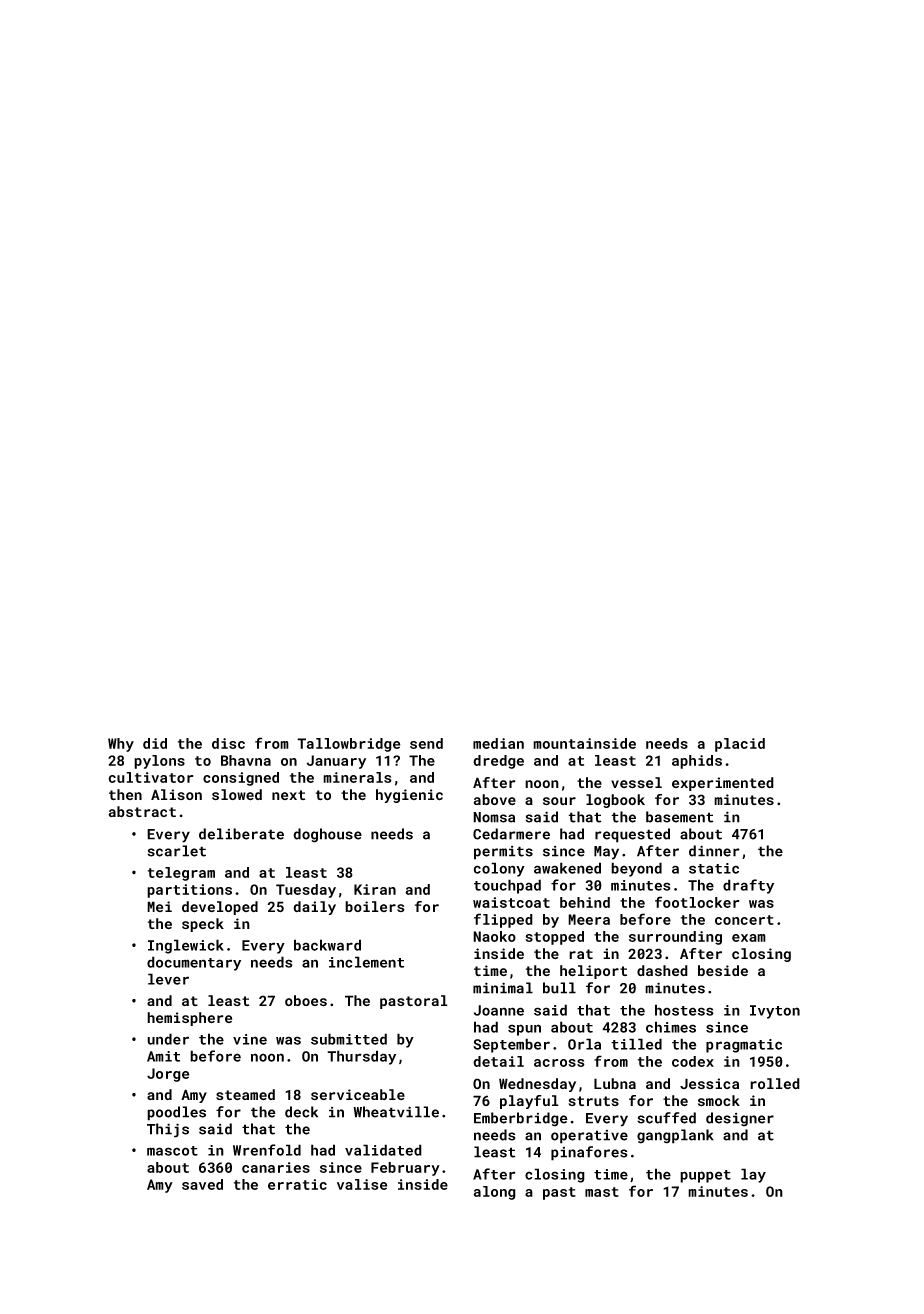 Image resolution: width=924 pixels, height=1314 pixels. Describe the element at coordinates (202, 1184) in the document. I see `saved` at that location.
